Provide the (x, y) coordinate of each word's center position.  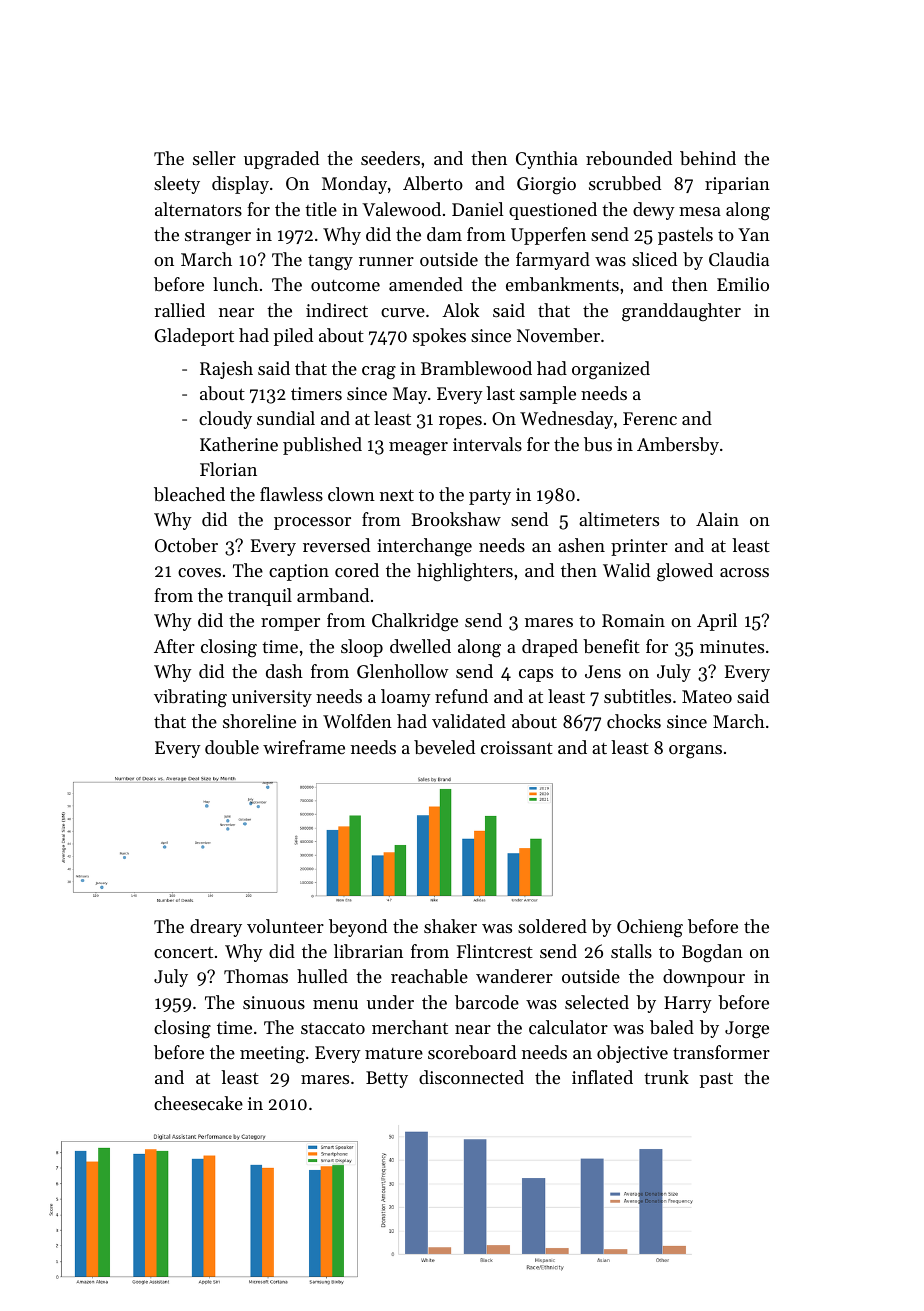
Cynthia (547, 160)
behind (708, 158)
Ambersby (678, 446)
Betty (387, 1079)
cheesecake (198, 1103)
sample (548, 395)
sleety (177, 185)
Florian (228, 469)
